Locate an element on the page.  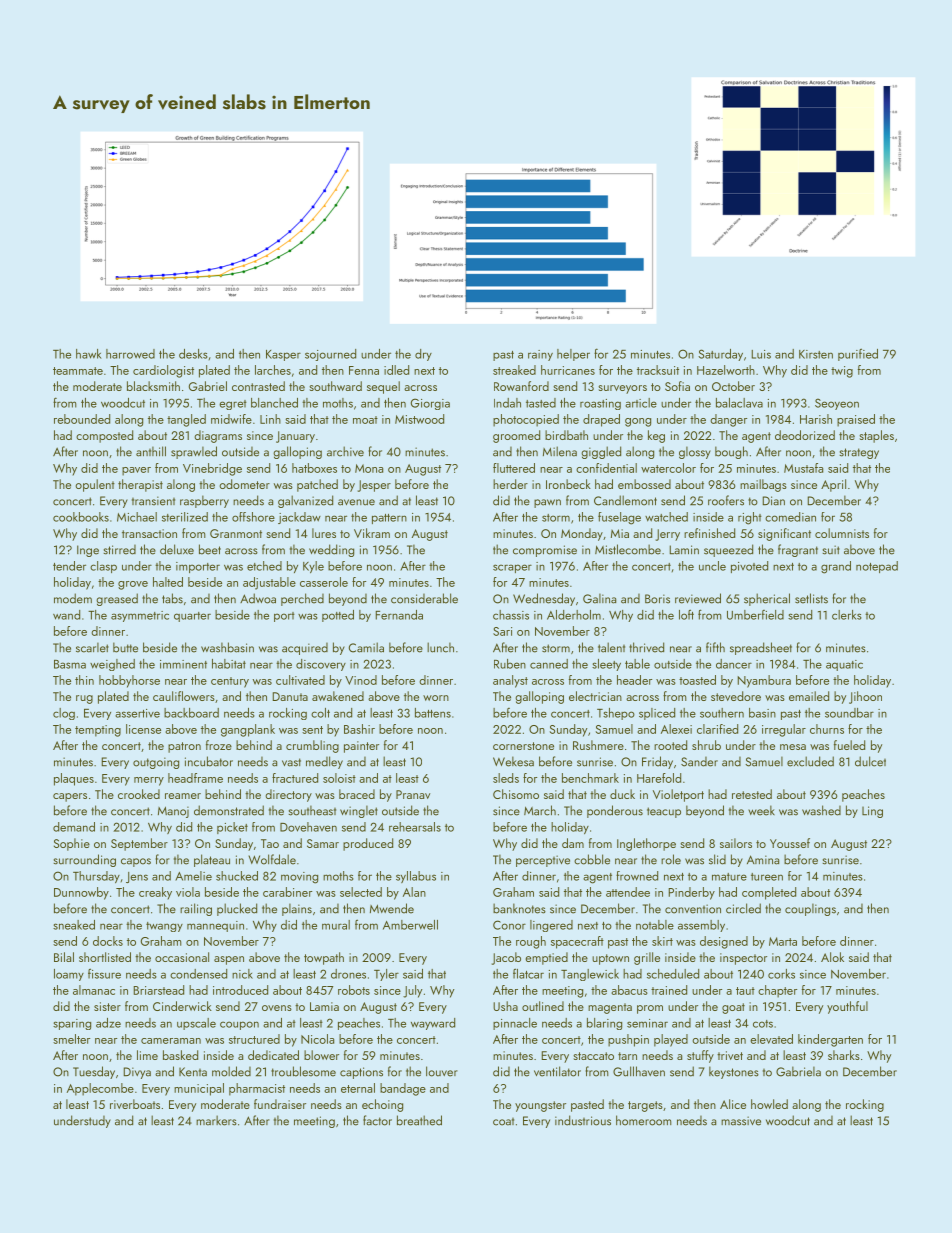
Inglethorpe is located at coordinates (646, 844).
